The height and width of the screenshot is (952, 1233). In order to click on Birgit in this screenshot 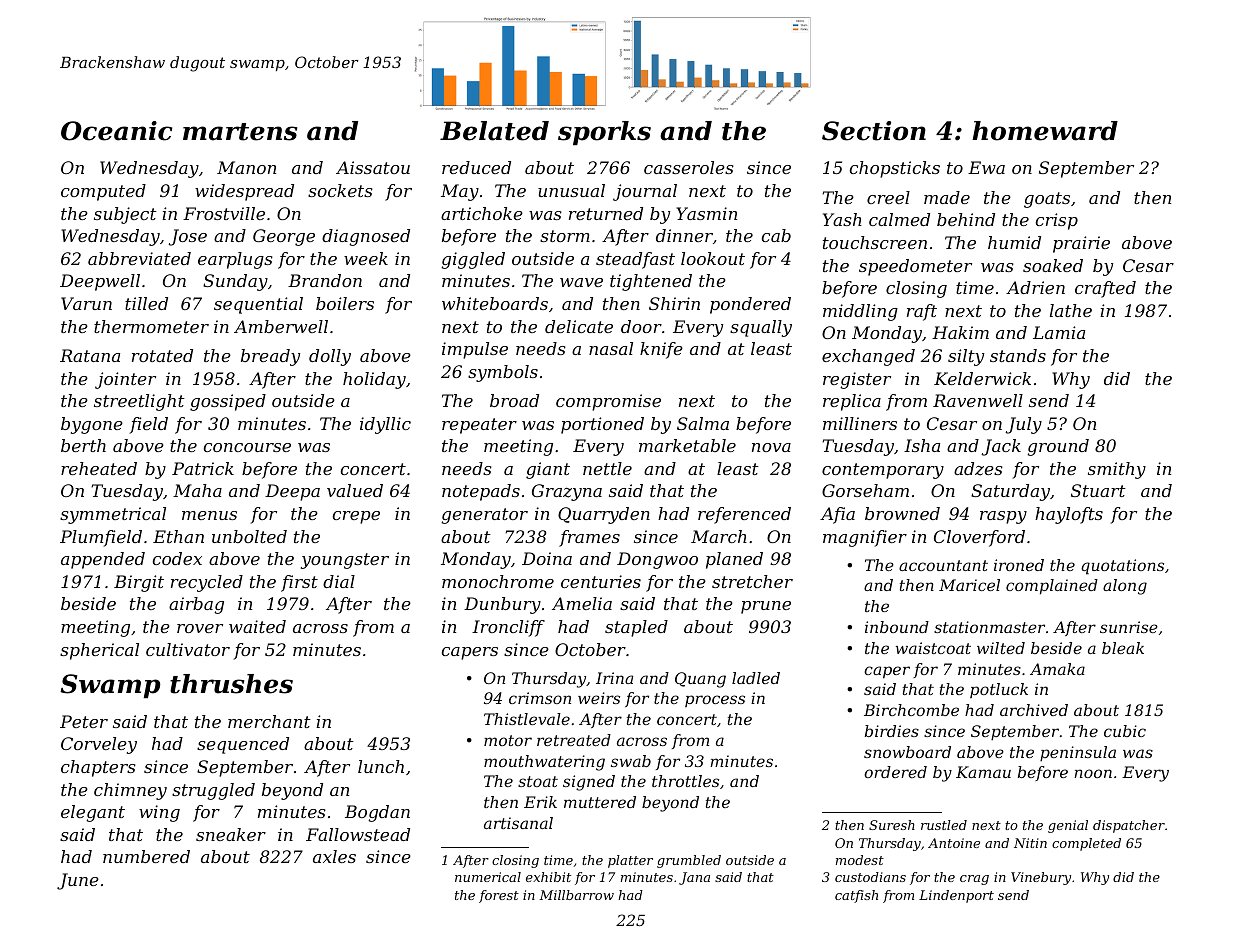, I will do `click(139, 583)`.
